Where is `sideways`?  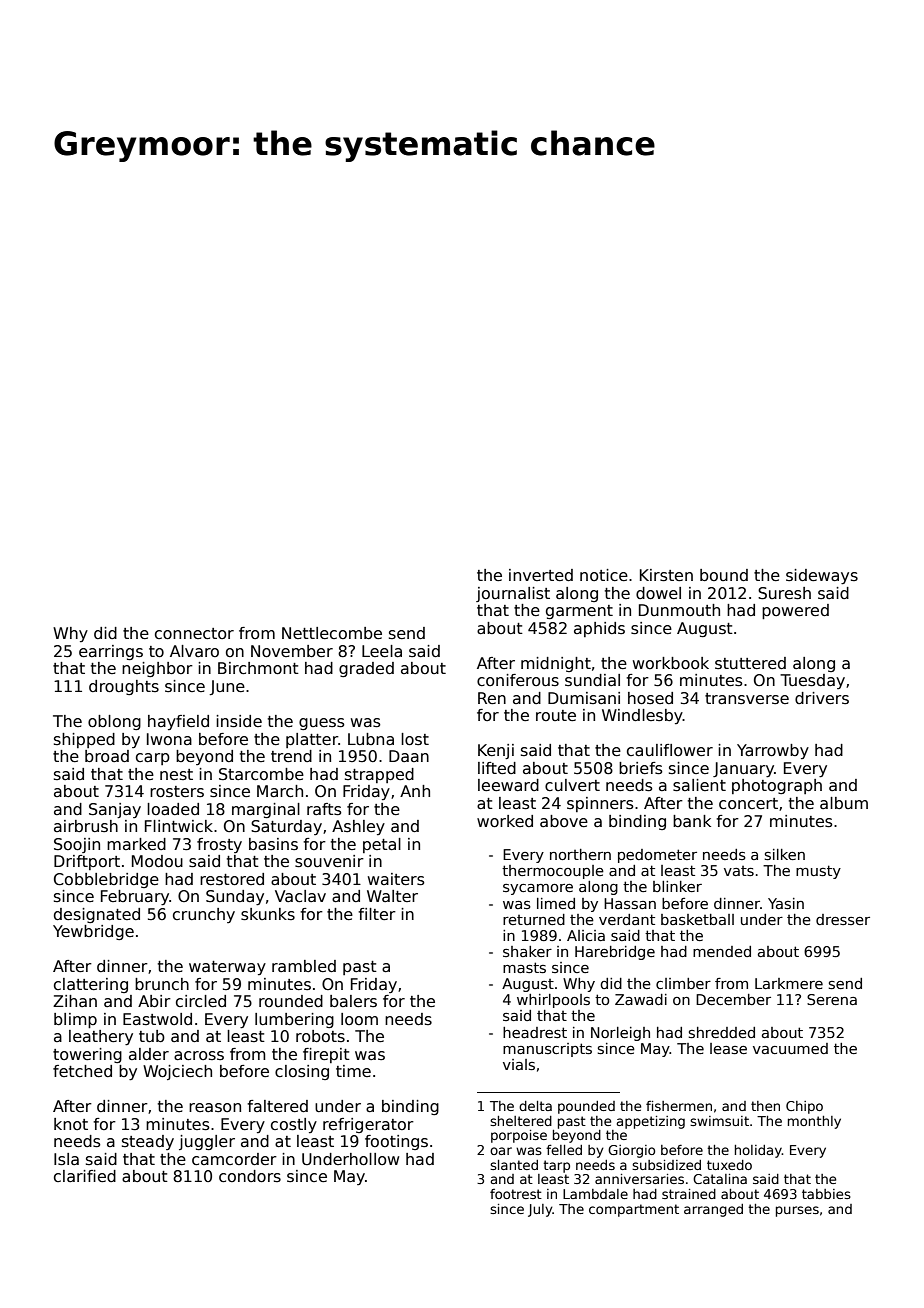 sideways is located at coordinates (822, 577).
